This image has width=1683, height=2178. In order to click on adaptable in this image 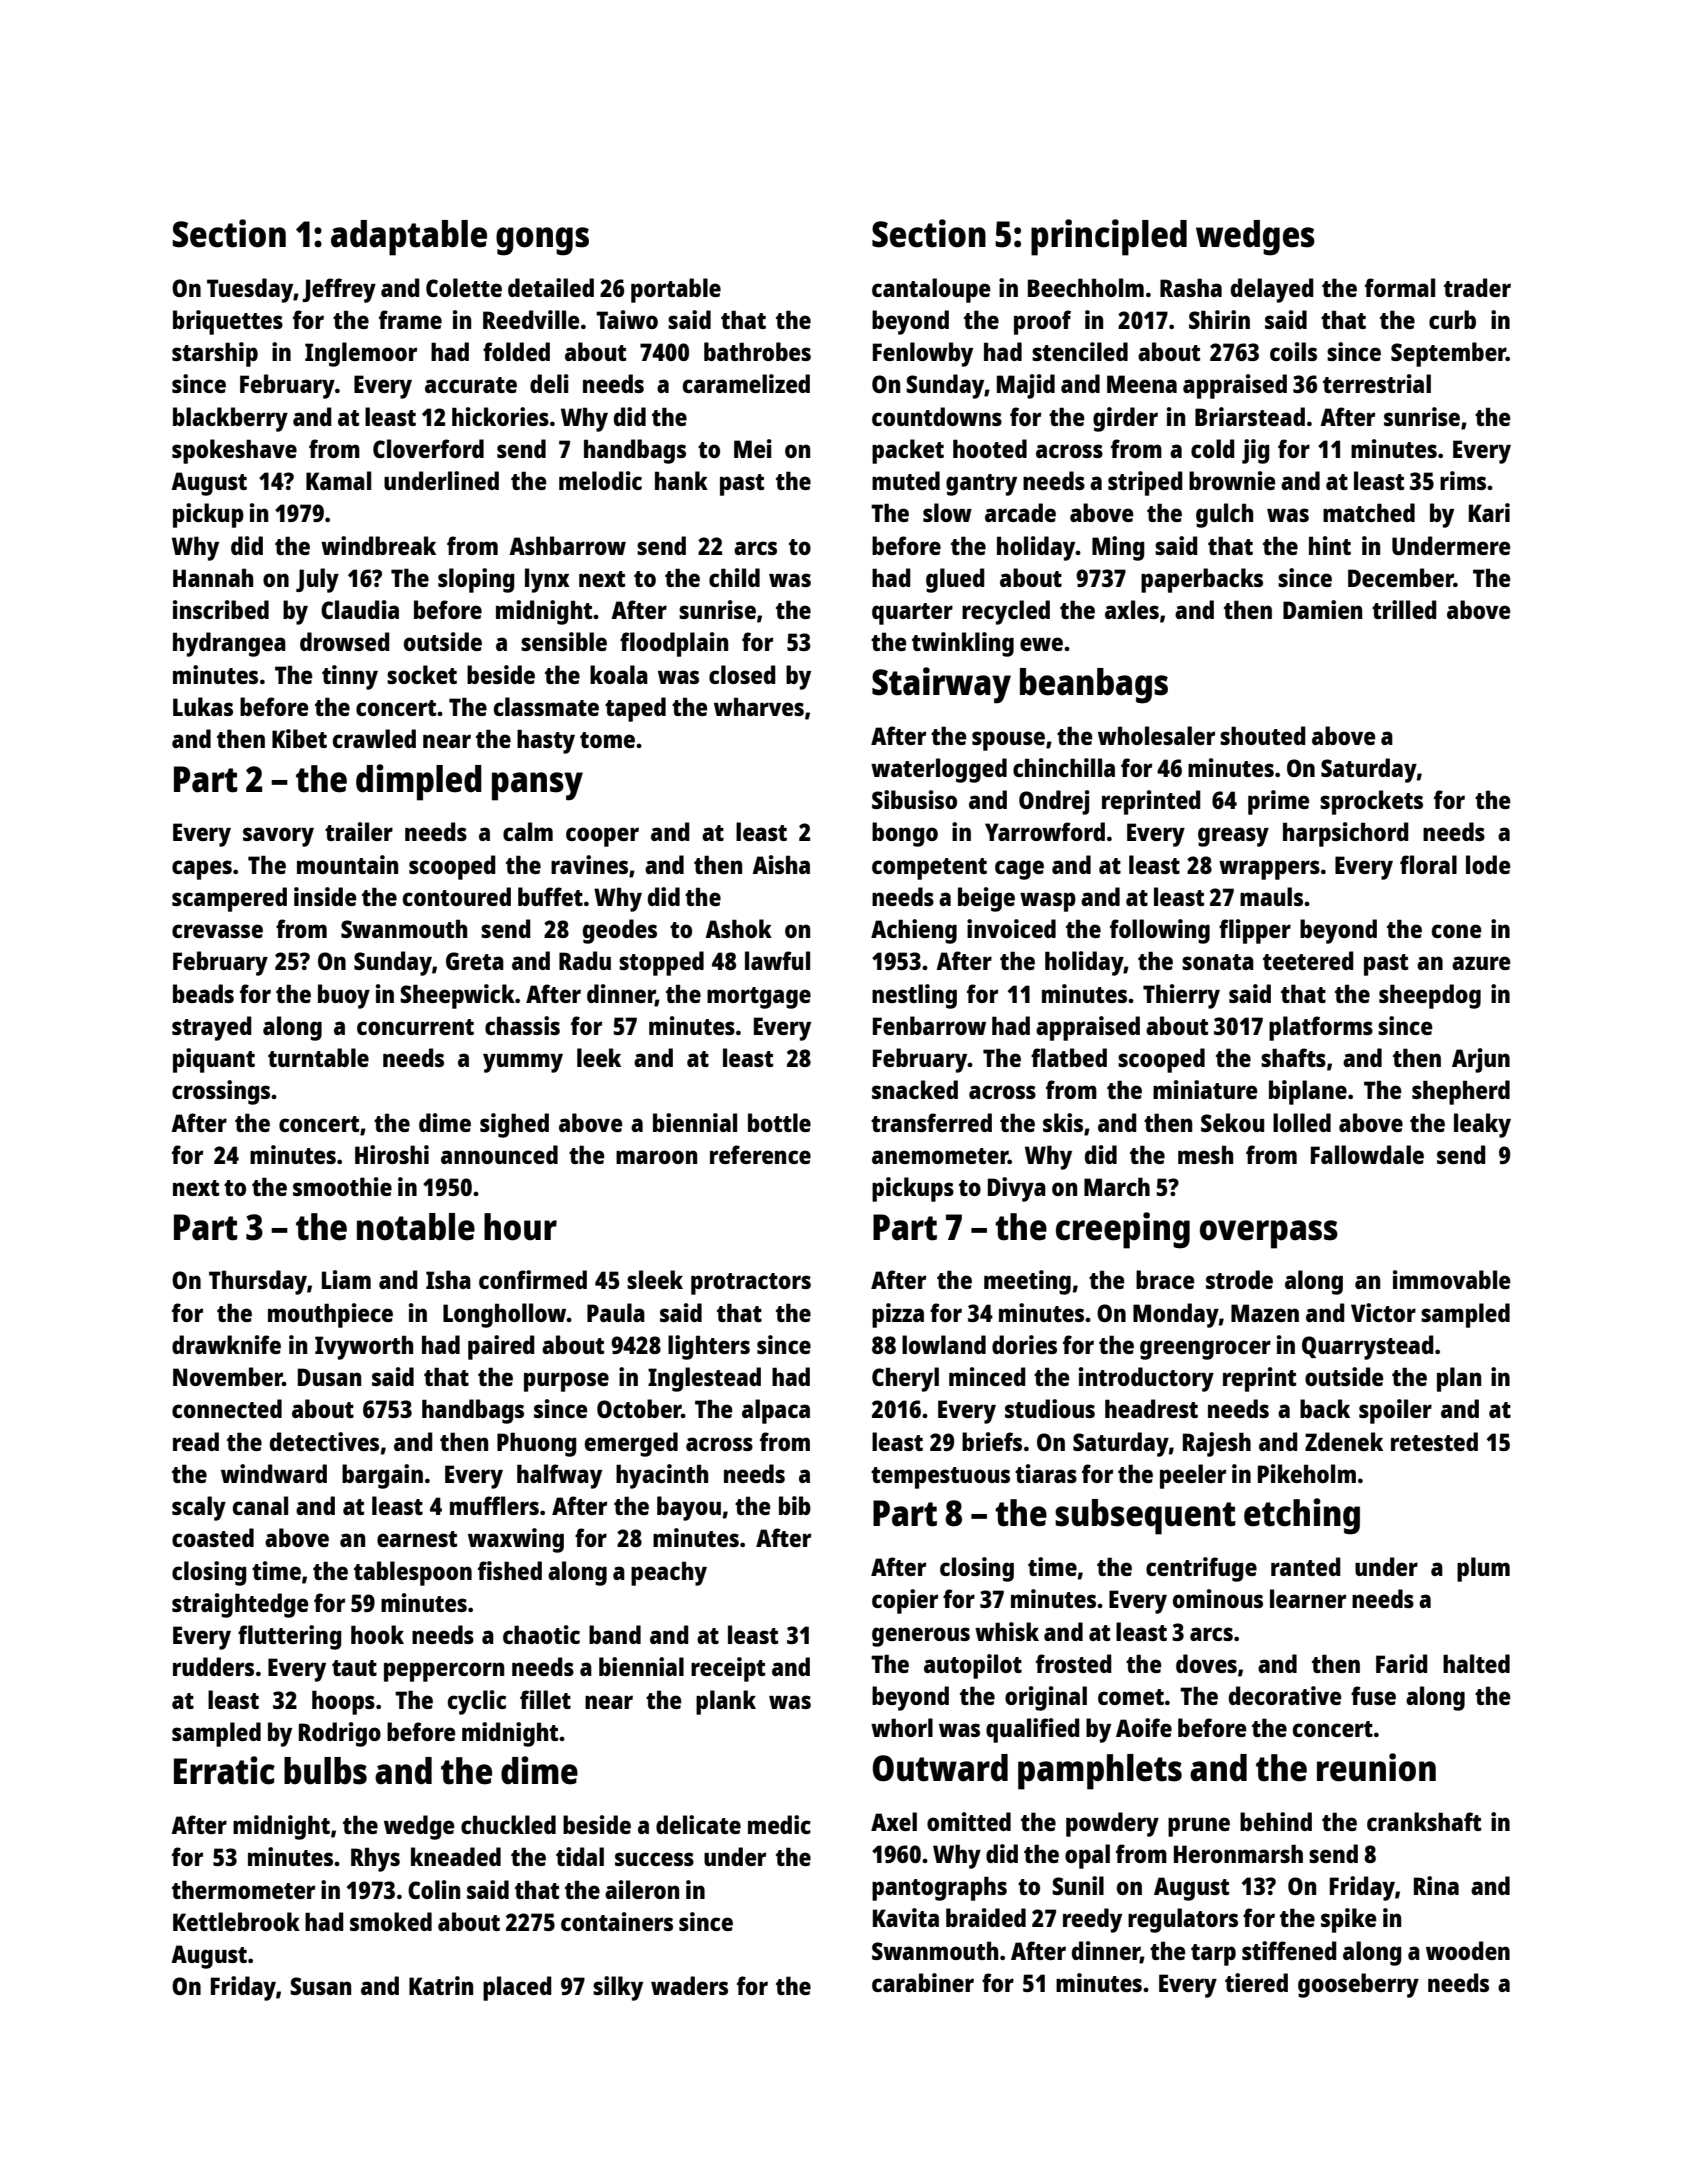, I will do `click(409, 238)`.
